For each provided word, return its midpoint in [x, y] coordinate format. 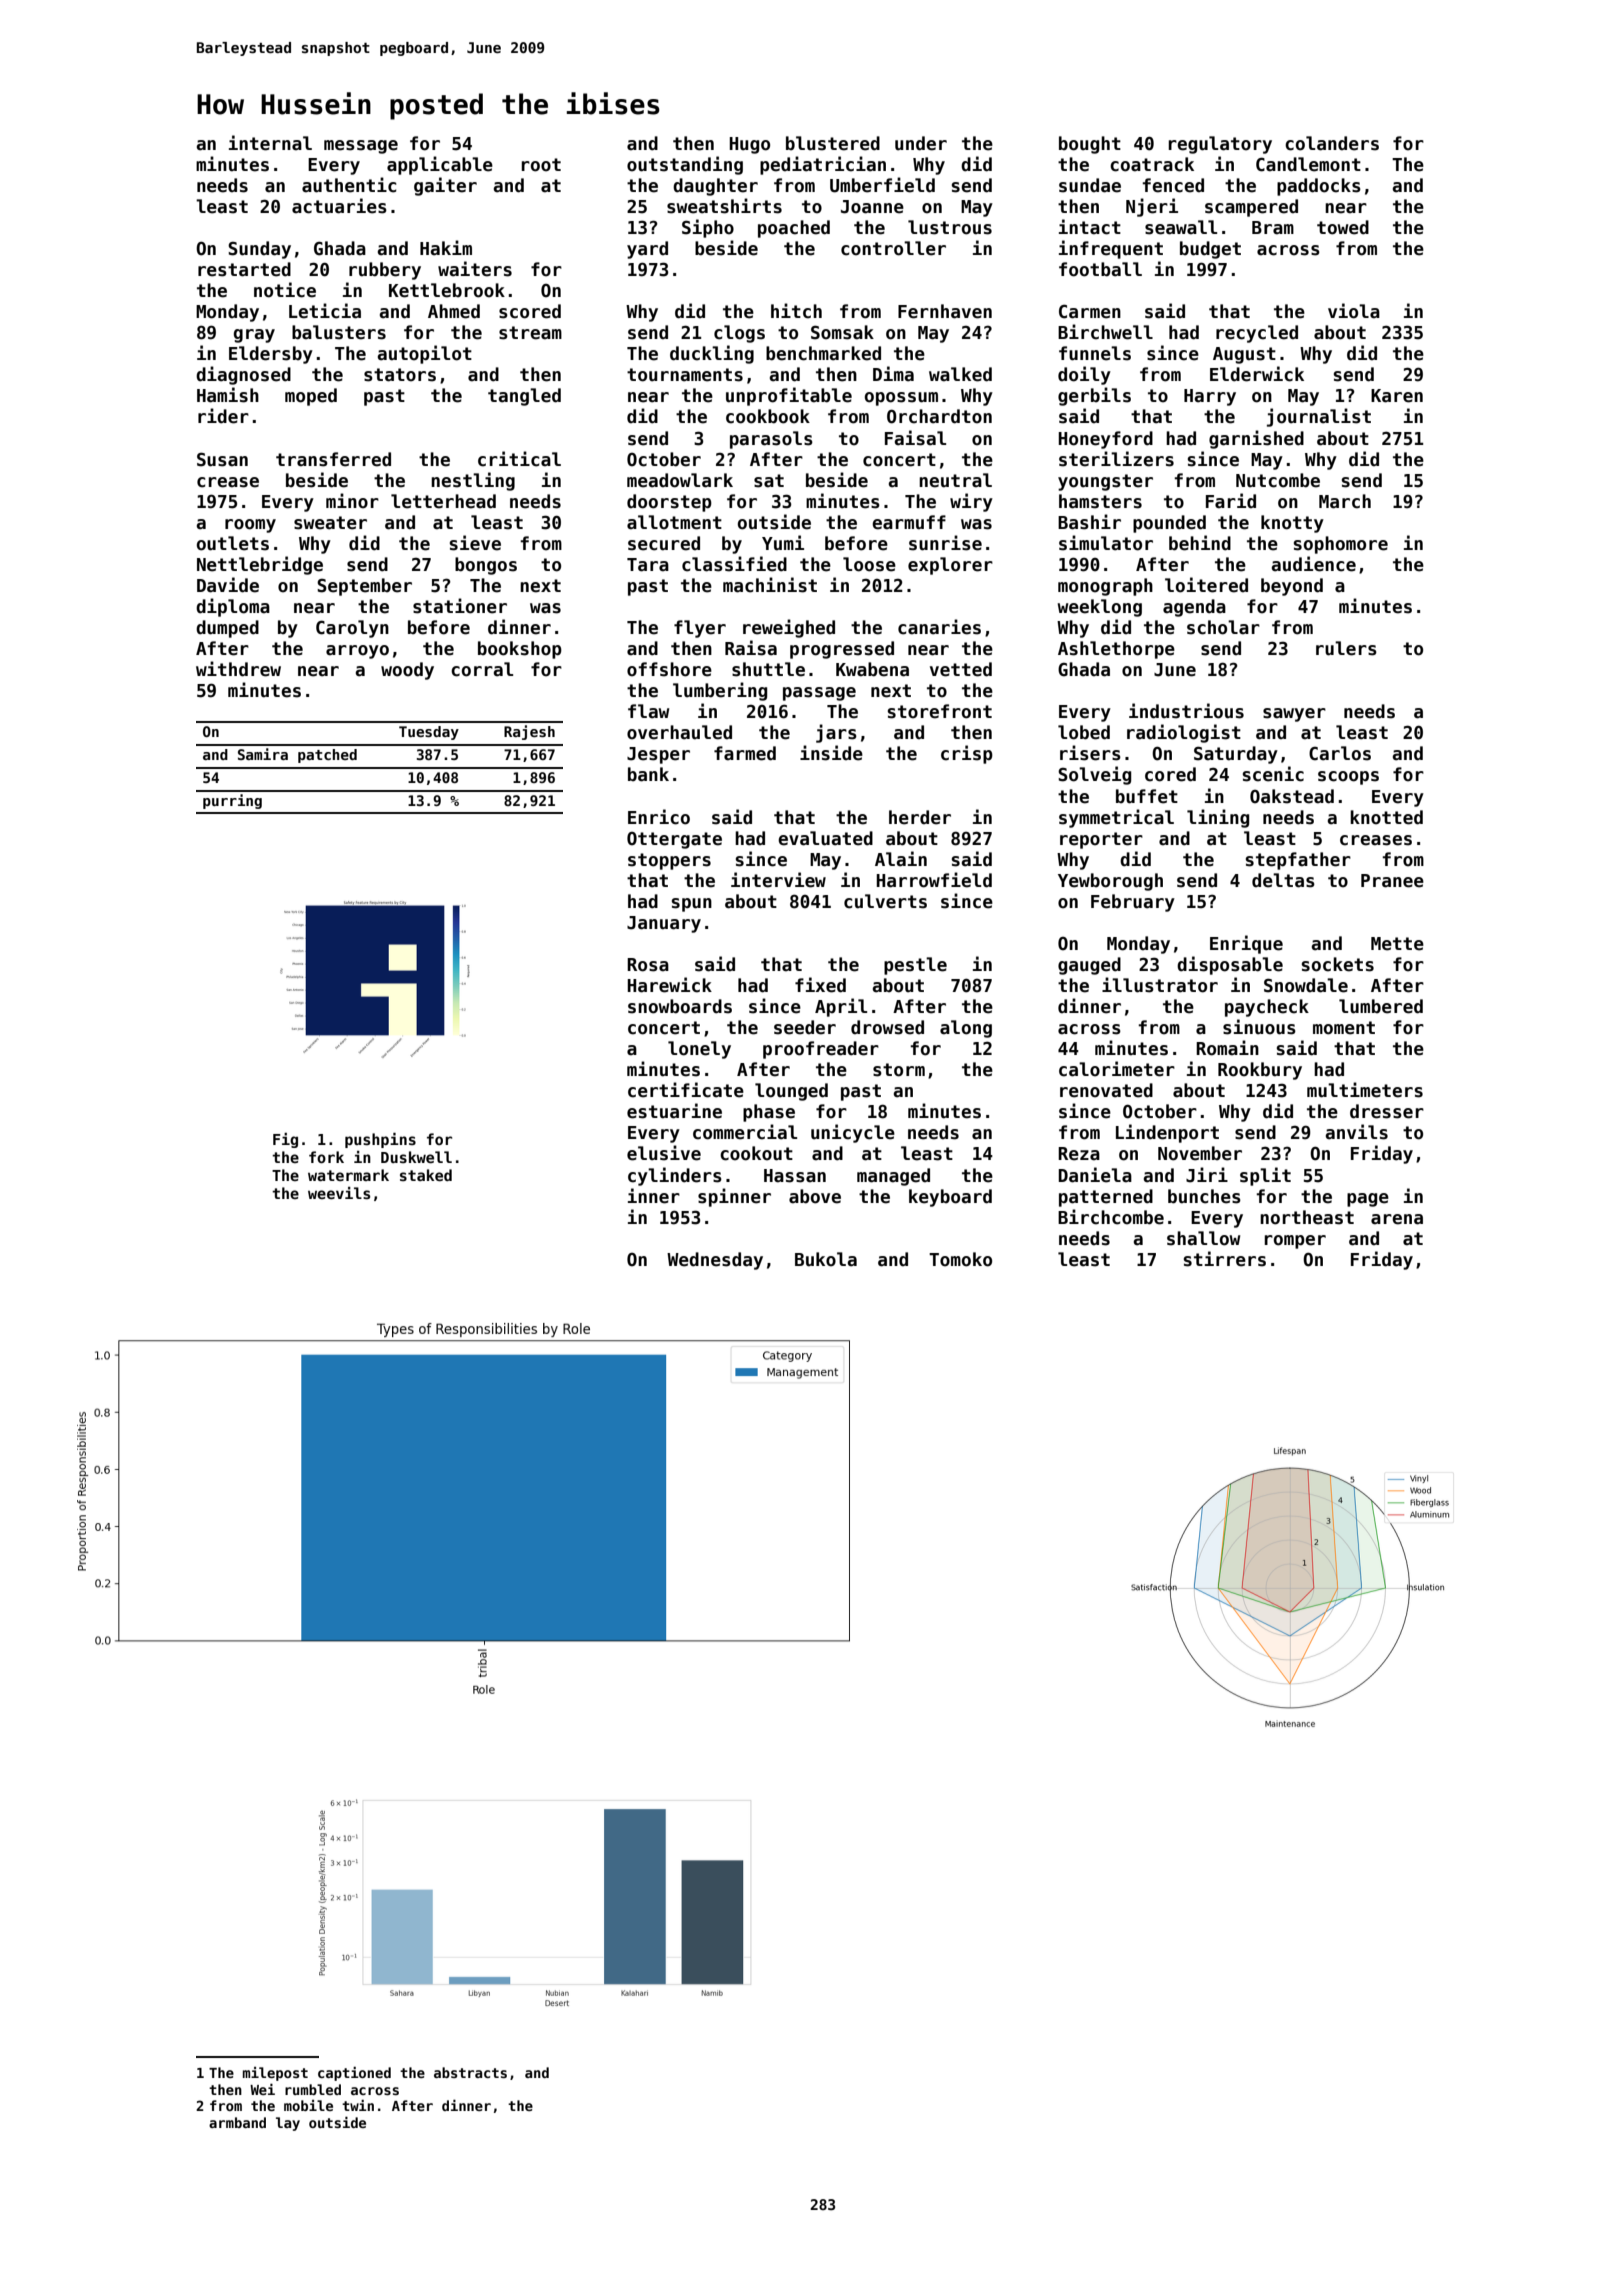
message [361, 147]
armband [237, 2122]
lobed [1084, 732]
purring [232, 801]
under [921, 143]
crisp [967, 754]
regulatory [1220, 145]
